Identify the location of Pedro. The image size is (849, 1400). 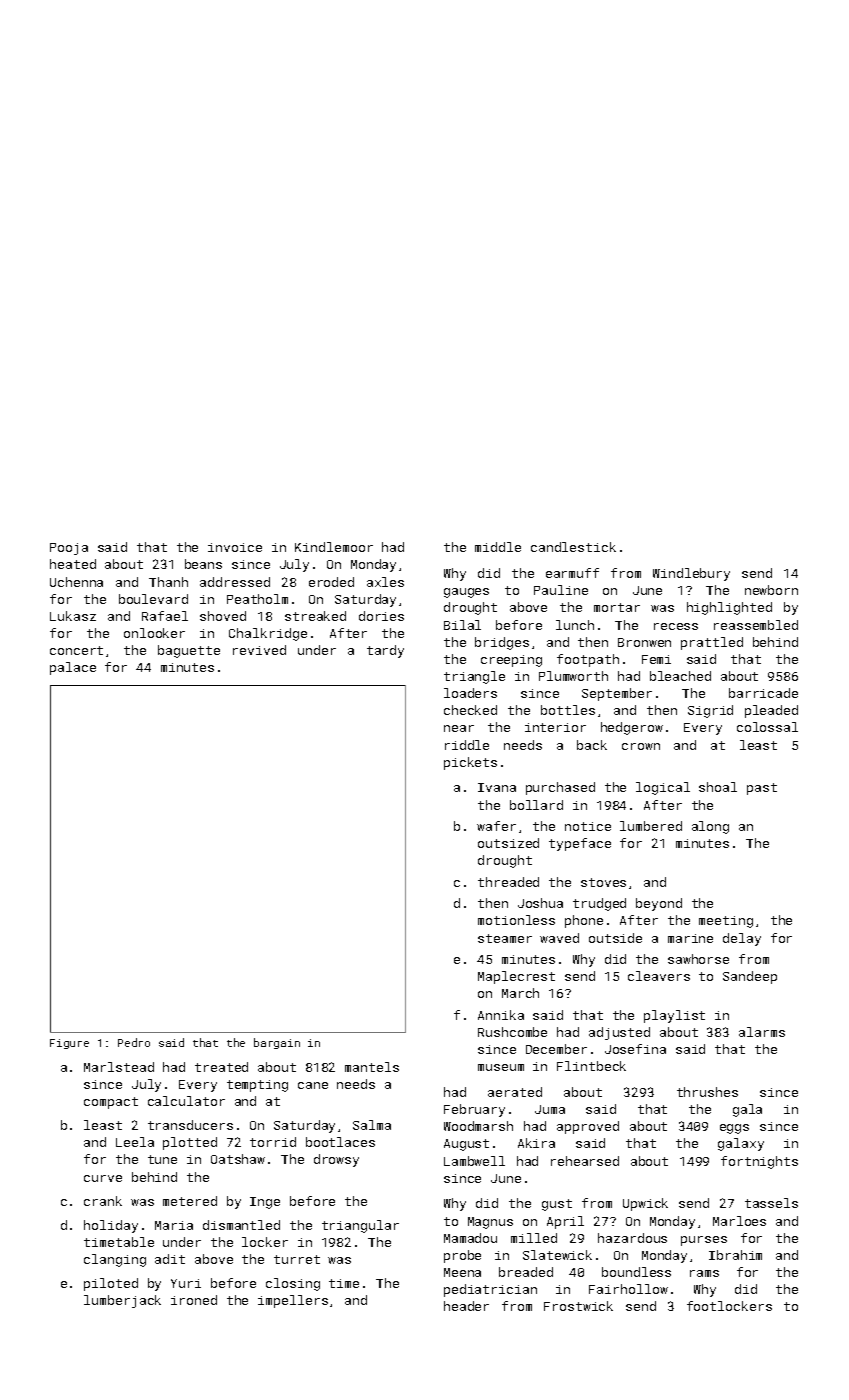
(134, 1042).
